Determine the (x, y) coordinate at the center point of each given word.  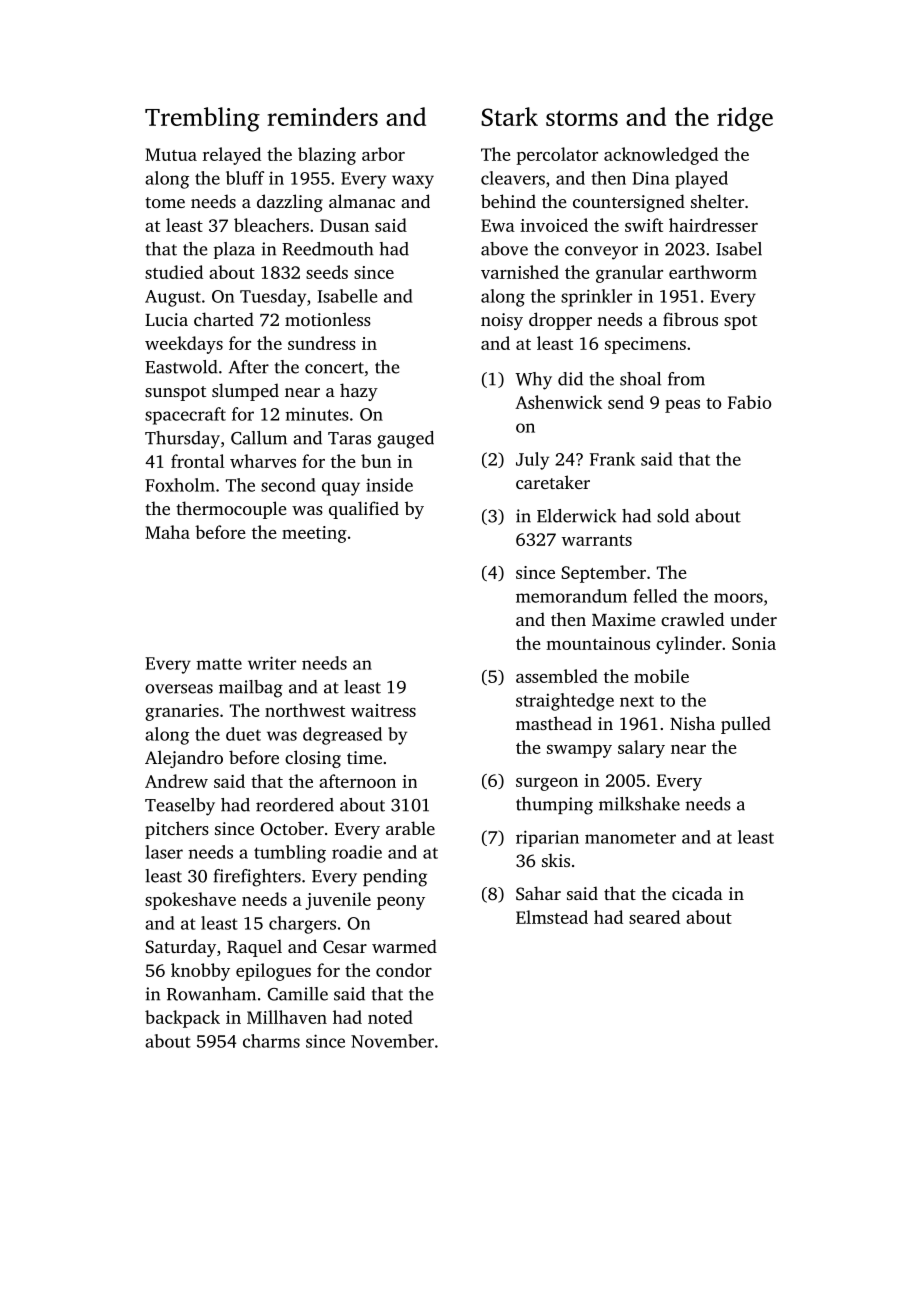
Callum (259, 438)
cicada (697, 893)
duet (243, 734)
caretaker (553, 482)
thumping (554, 806)
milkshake (639, 804)
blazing (327, 156)
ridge (745, 119)
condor (404, 970)
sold (673, 516)
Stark (509, 116)
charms (271, 1041)
